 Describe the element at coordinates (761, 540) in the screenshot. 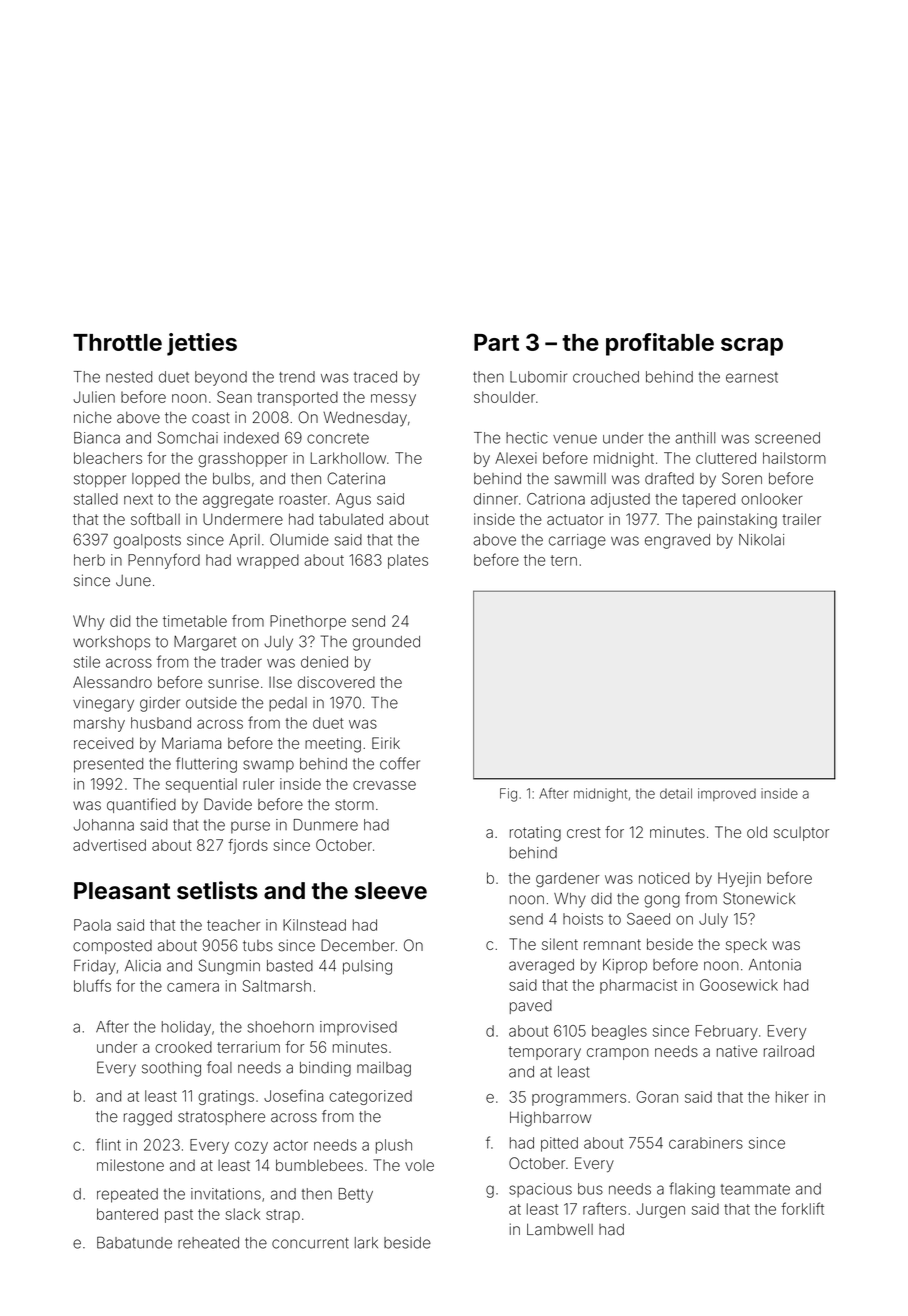

I see `Nikolai` at that location.
